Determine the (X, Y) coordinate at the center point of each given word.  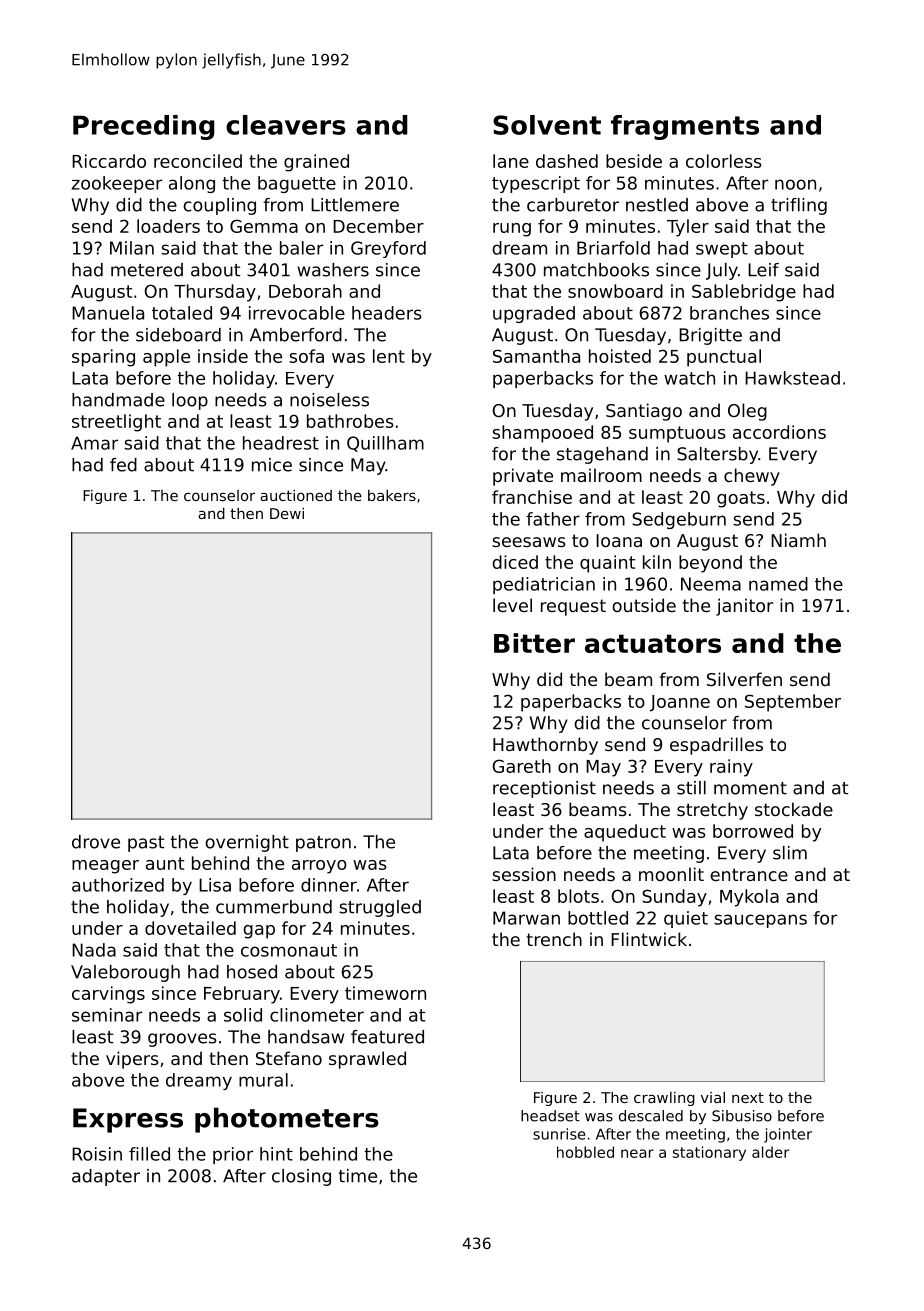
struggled (380, 908)
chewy (752, 477)
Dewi (287, 513)
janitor (744, 607)
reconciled (198, 161)
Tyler (688, 228)
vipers (132, 1060)
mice (272, 465)
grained (316, 163)
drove (96, 842)
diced (515, 562)
